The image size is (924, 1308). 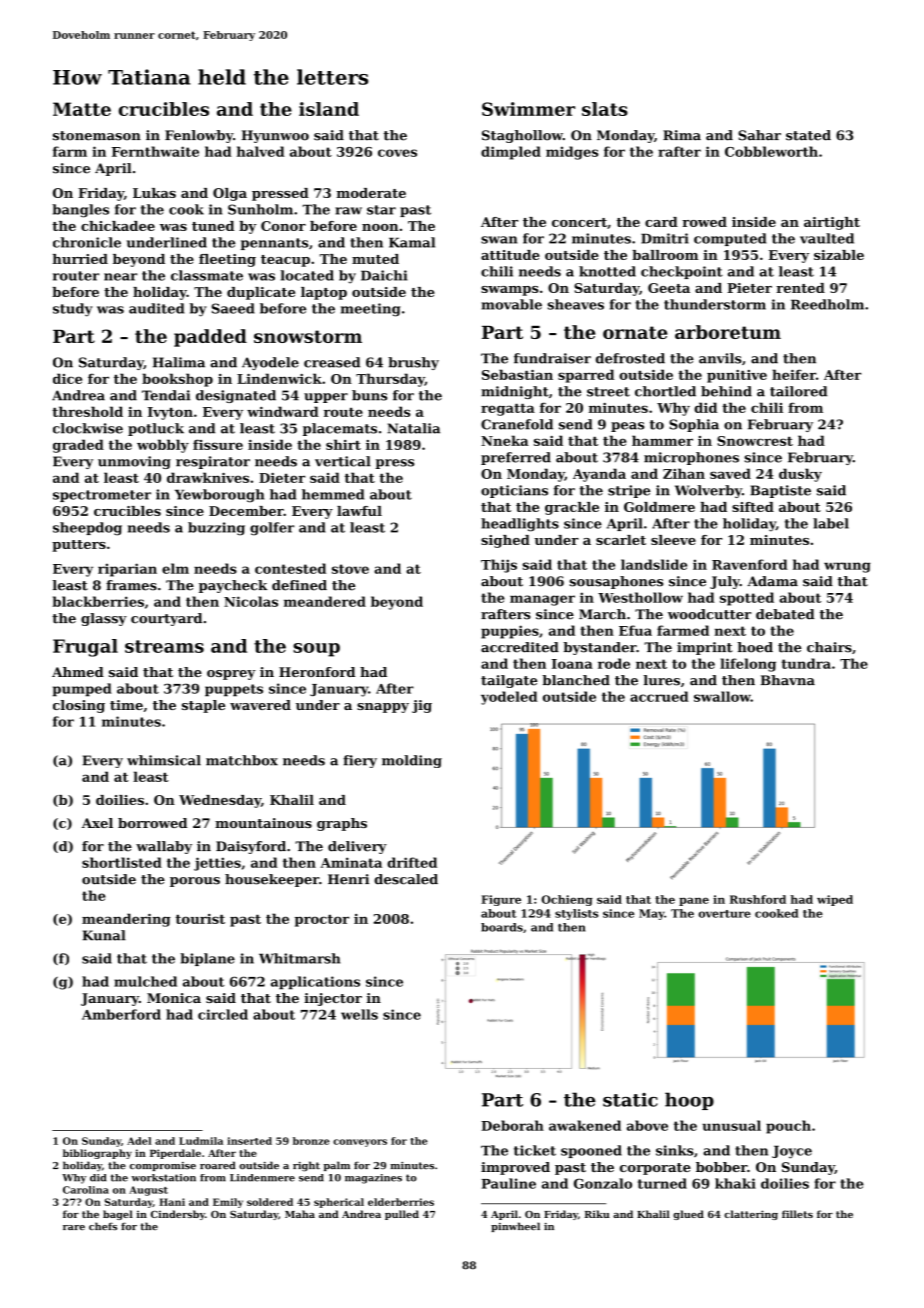 I want to click on tundra, so click(x=806, y=663).
